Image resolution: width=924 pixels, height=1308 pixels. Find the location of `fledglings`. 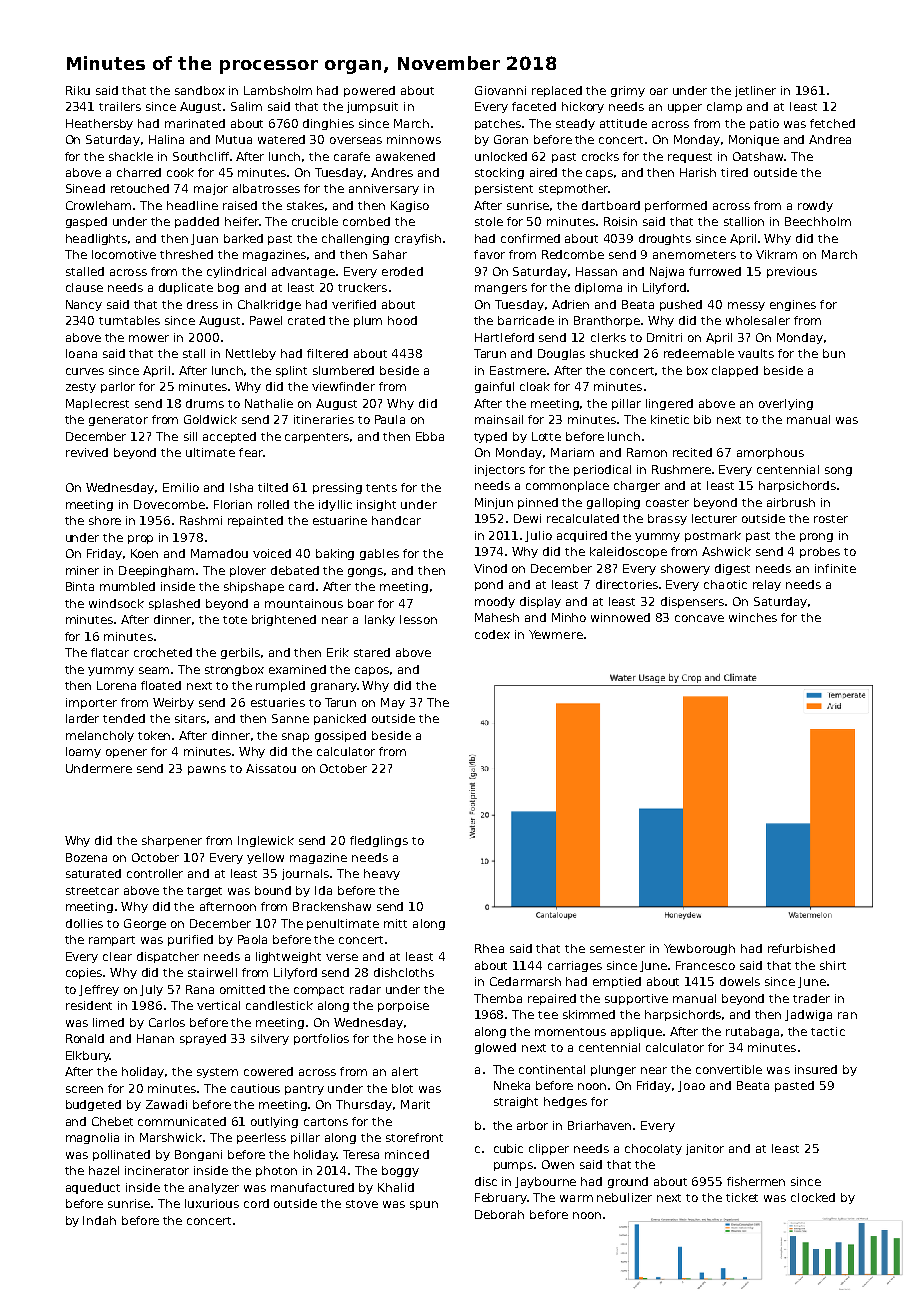

fledglings is located at coordinates (379, 841).
